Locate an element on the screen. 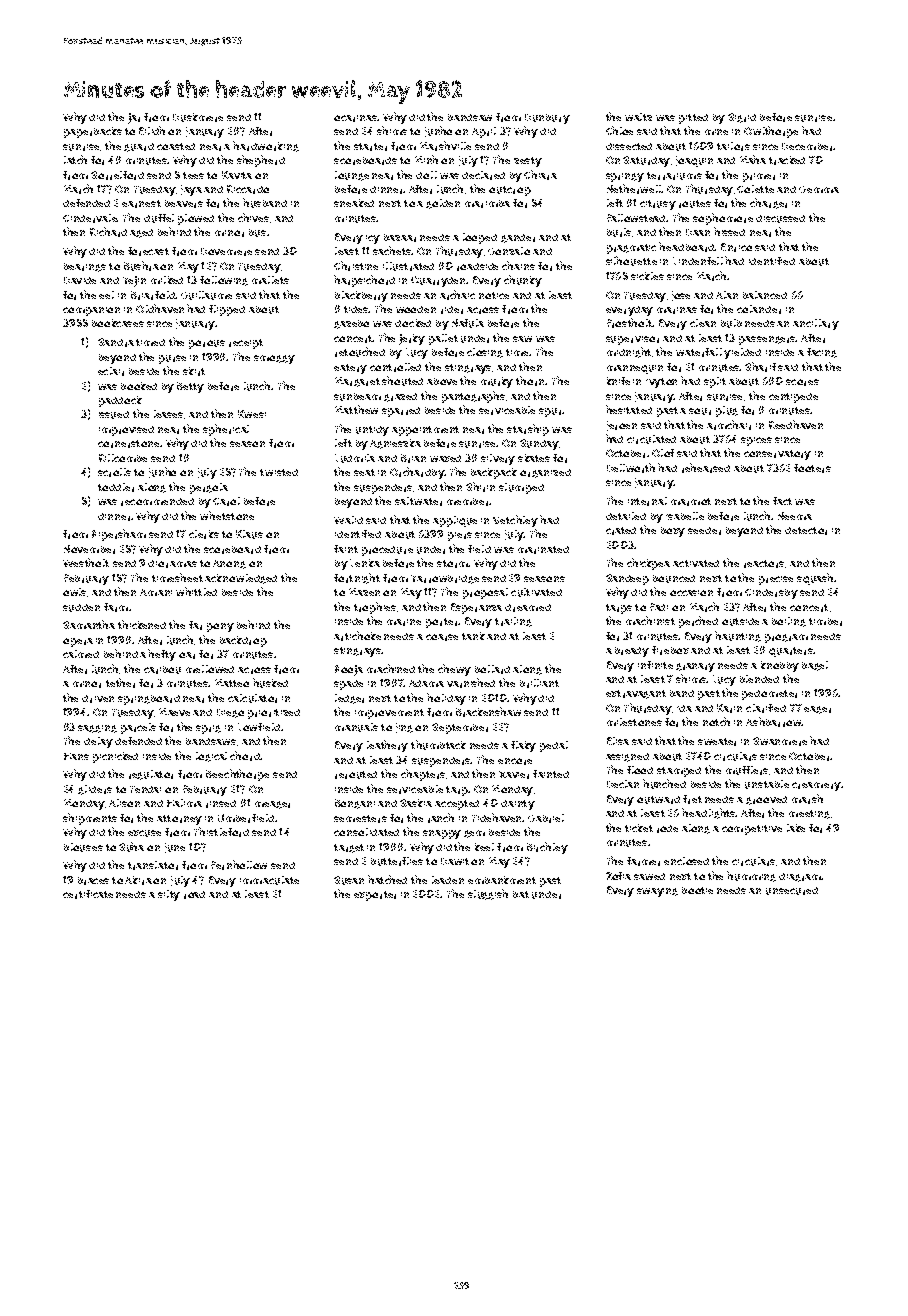  Dunbury is located at coordinates (547, 119).
